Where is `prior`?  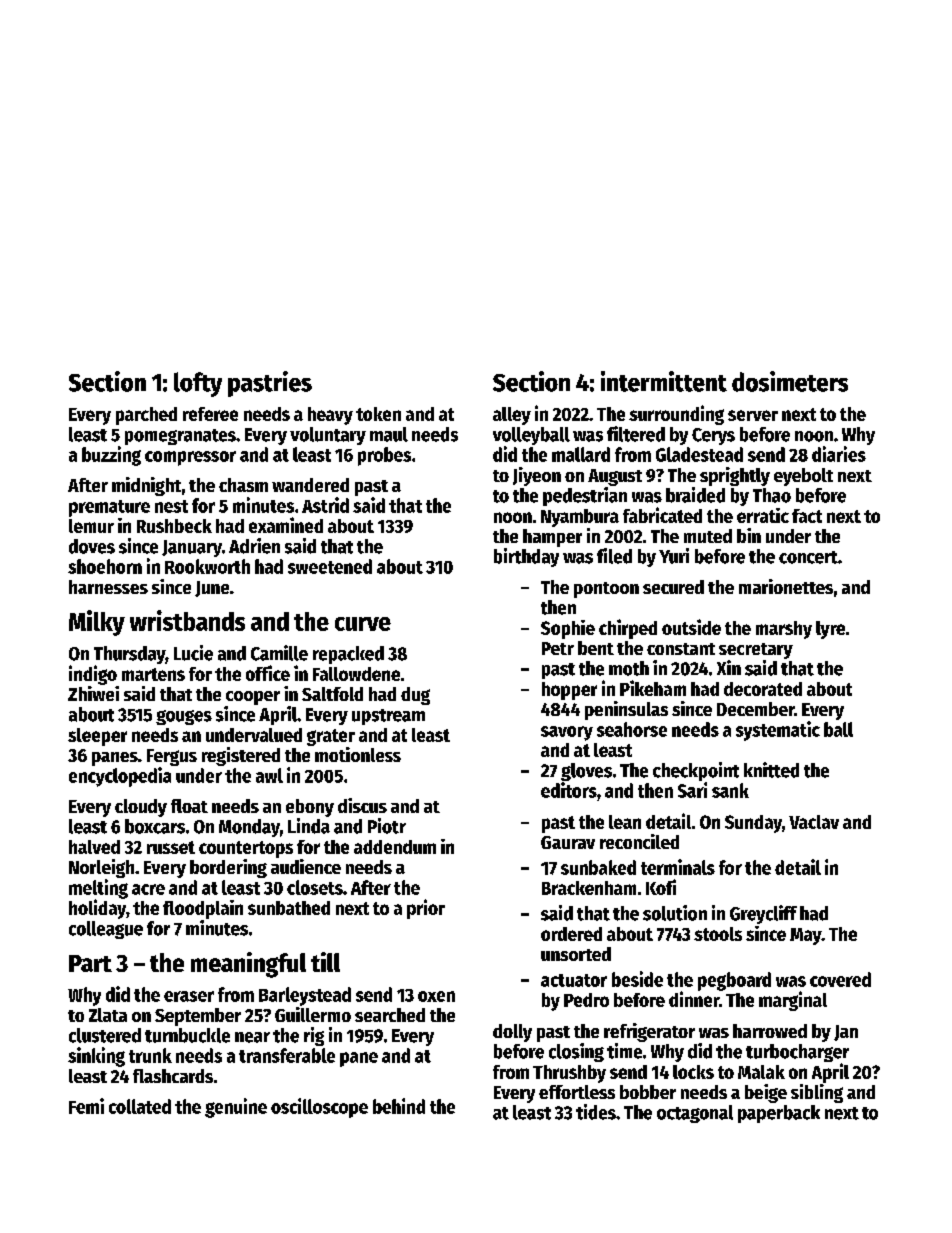
prior is located at coordinates (426, 909).
